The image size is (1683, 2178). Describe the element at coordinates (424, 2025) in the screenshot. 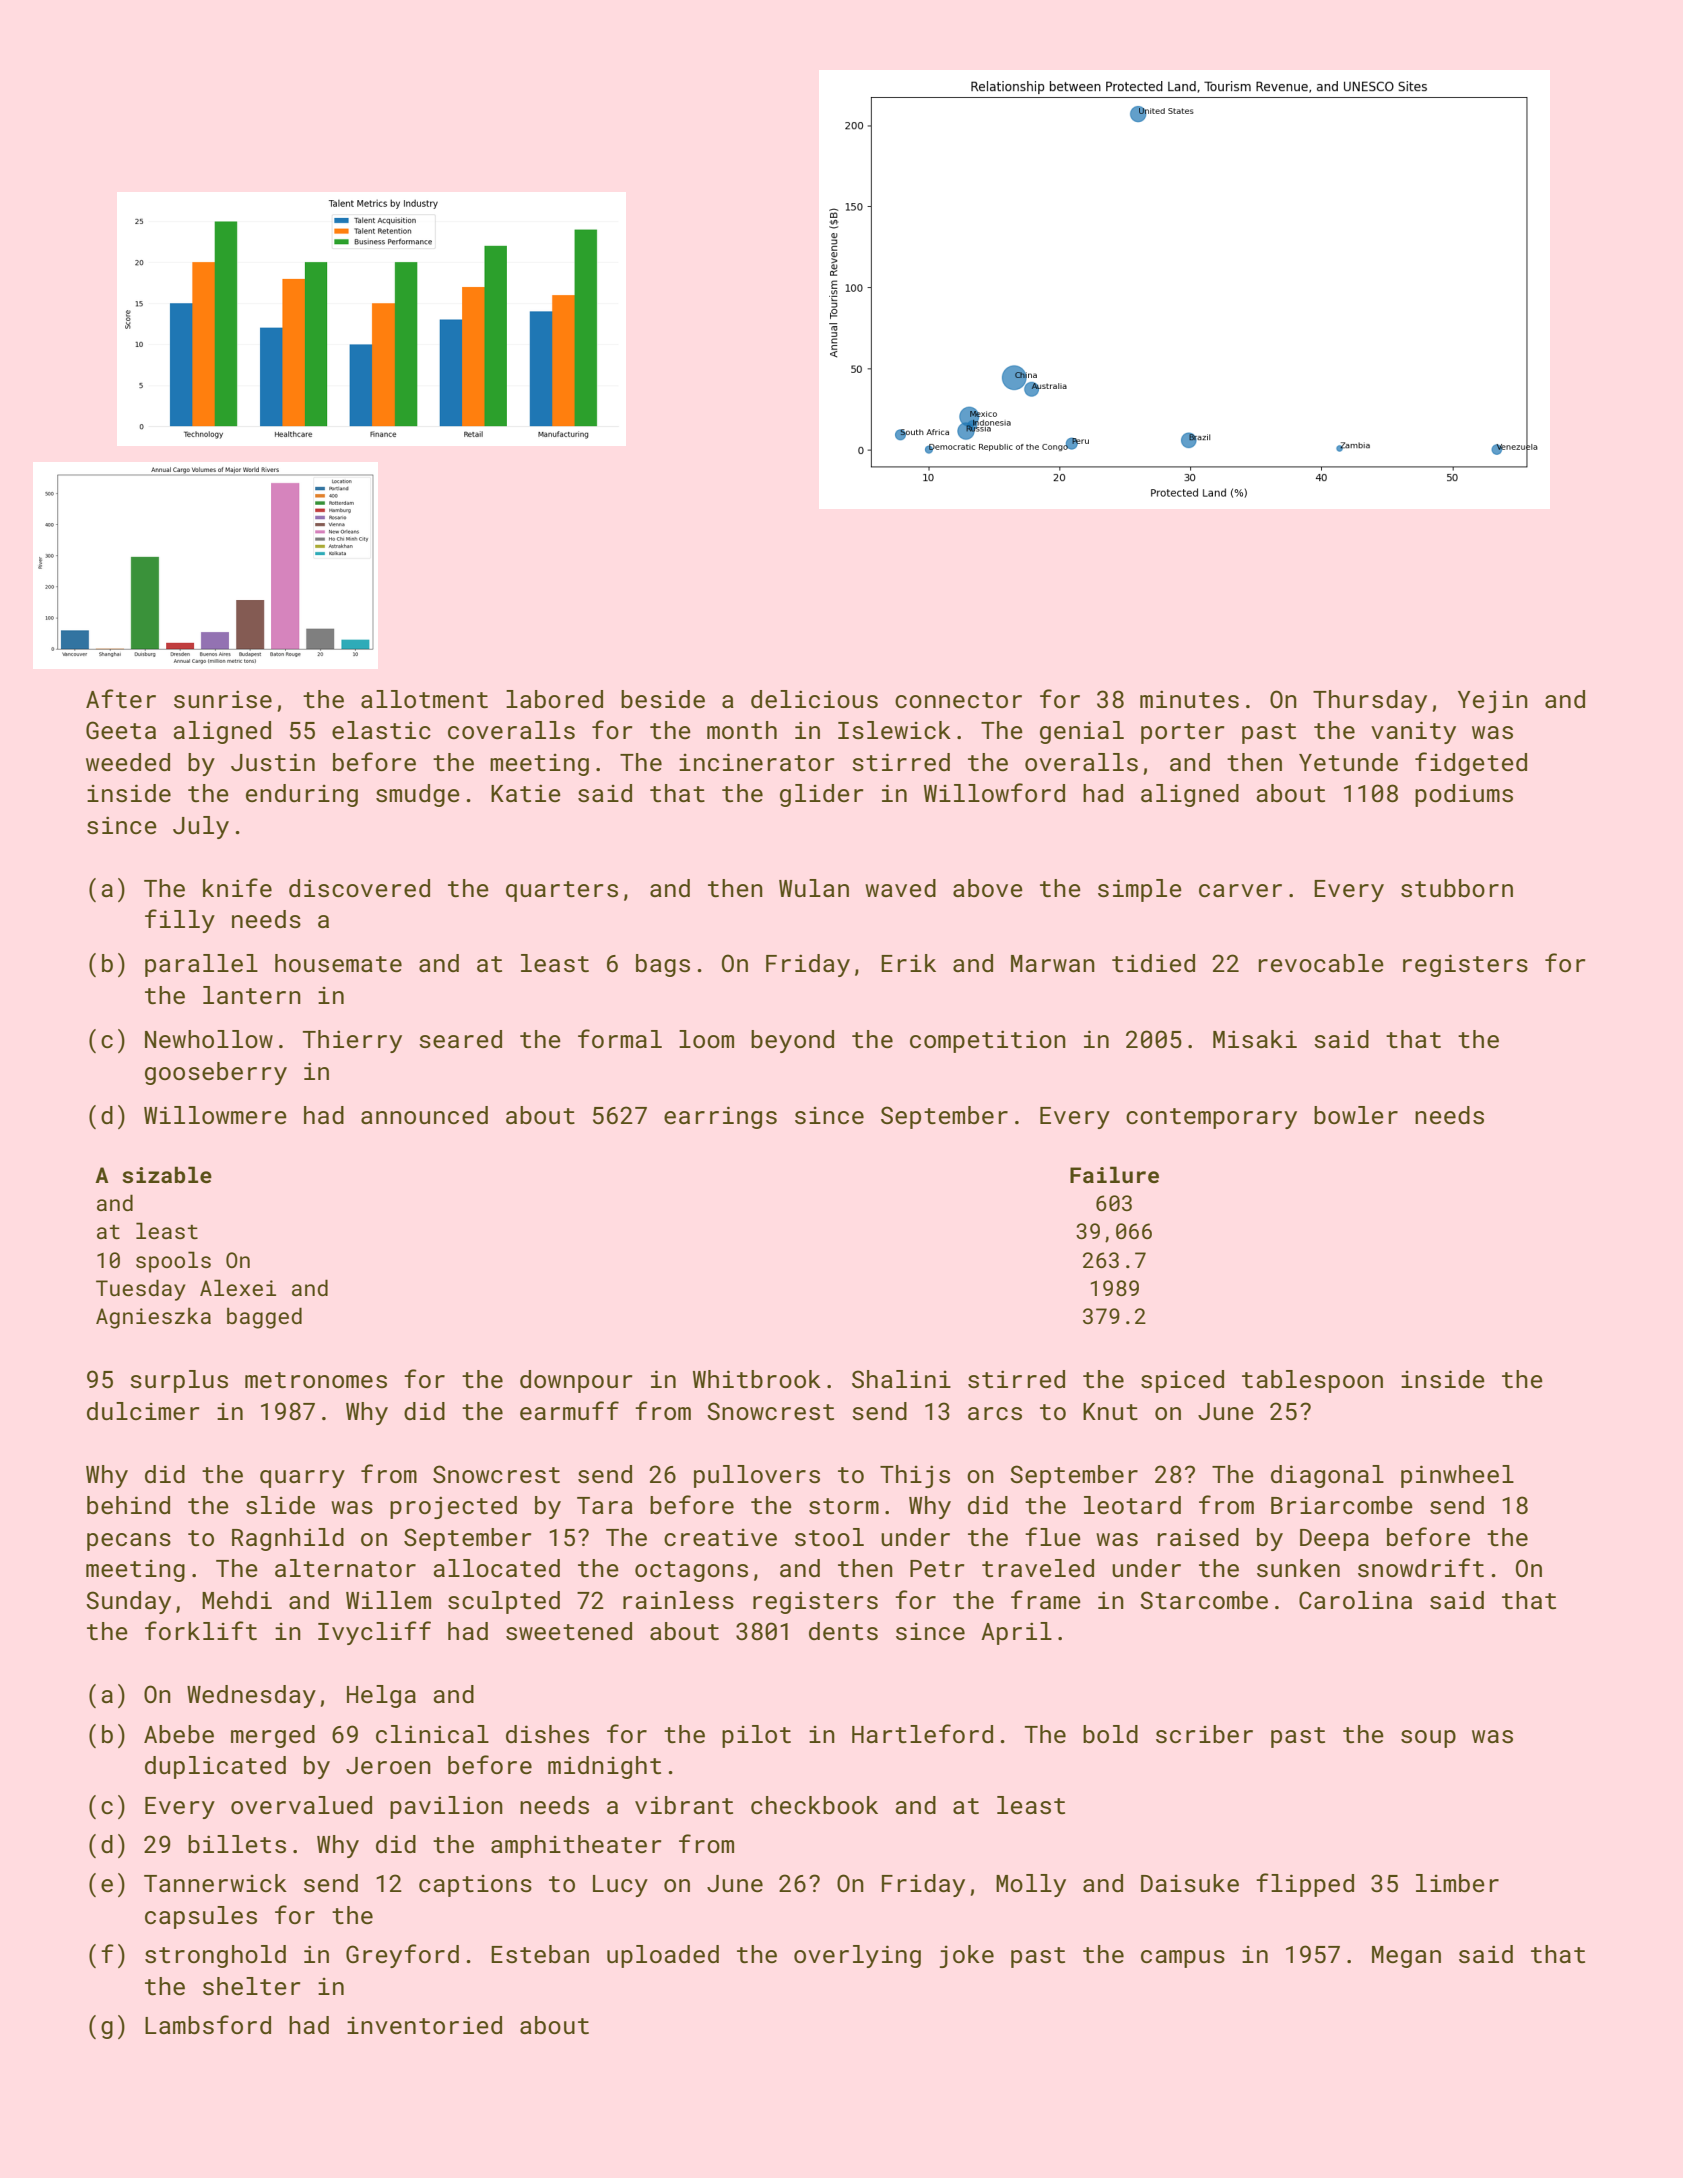

I see `inventoried` at that location.
